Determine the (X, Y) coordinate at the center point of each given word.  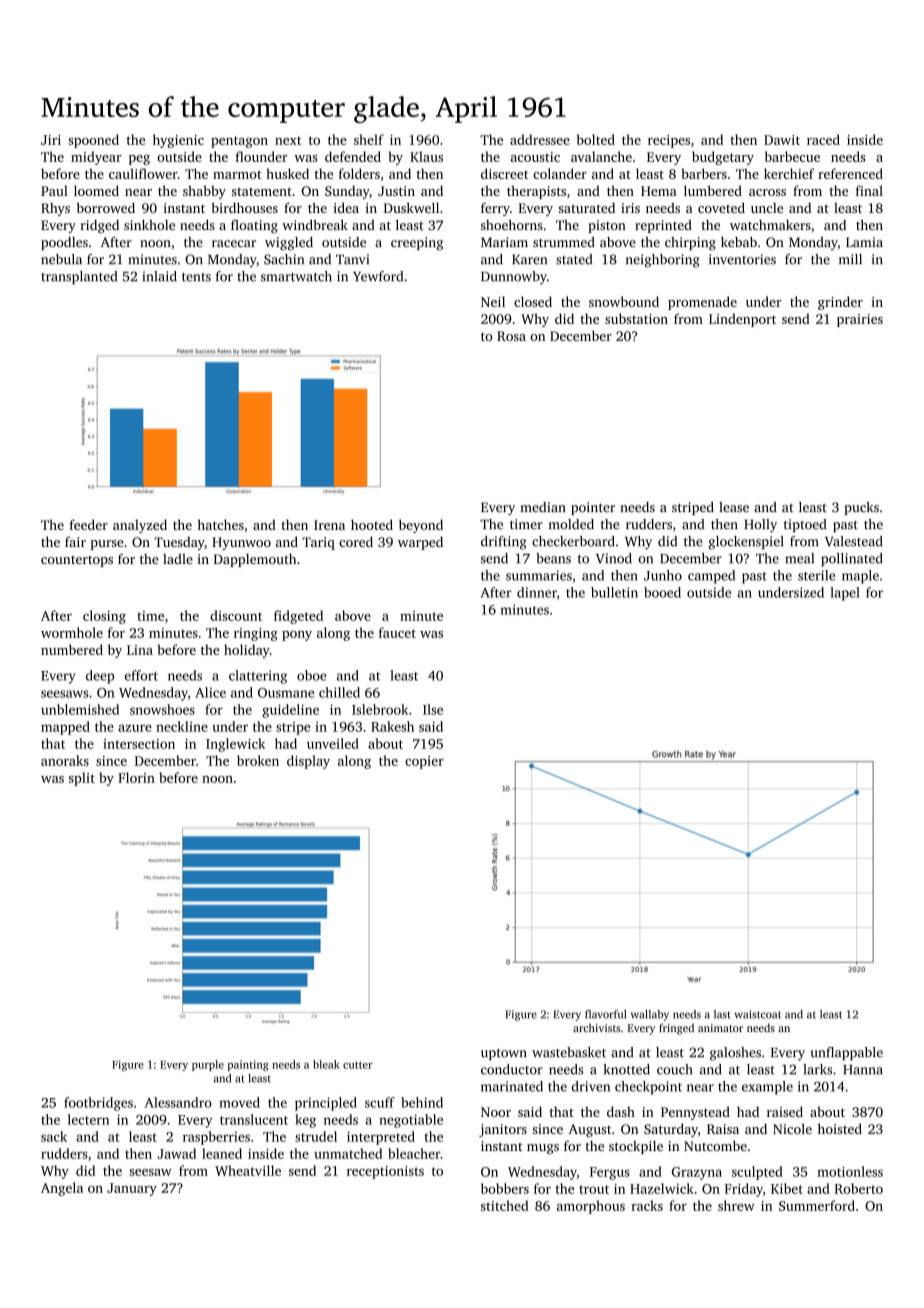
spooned (93, 141)
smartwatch (296, 276)
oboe (311, 675)
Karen (529, 260)
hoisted (840, 1128)
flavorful (605, 1014)
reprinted (663, 226)
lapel (845, 594)
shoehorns (512, 225)
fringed (676, 1029)
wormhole (72, 632)
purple (208, 1065)
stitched (505, 1205)
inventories (742, 259)
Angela (62, 1189)
